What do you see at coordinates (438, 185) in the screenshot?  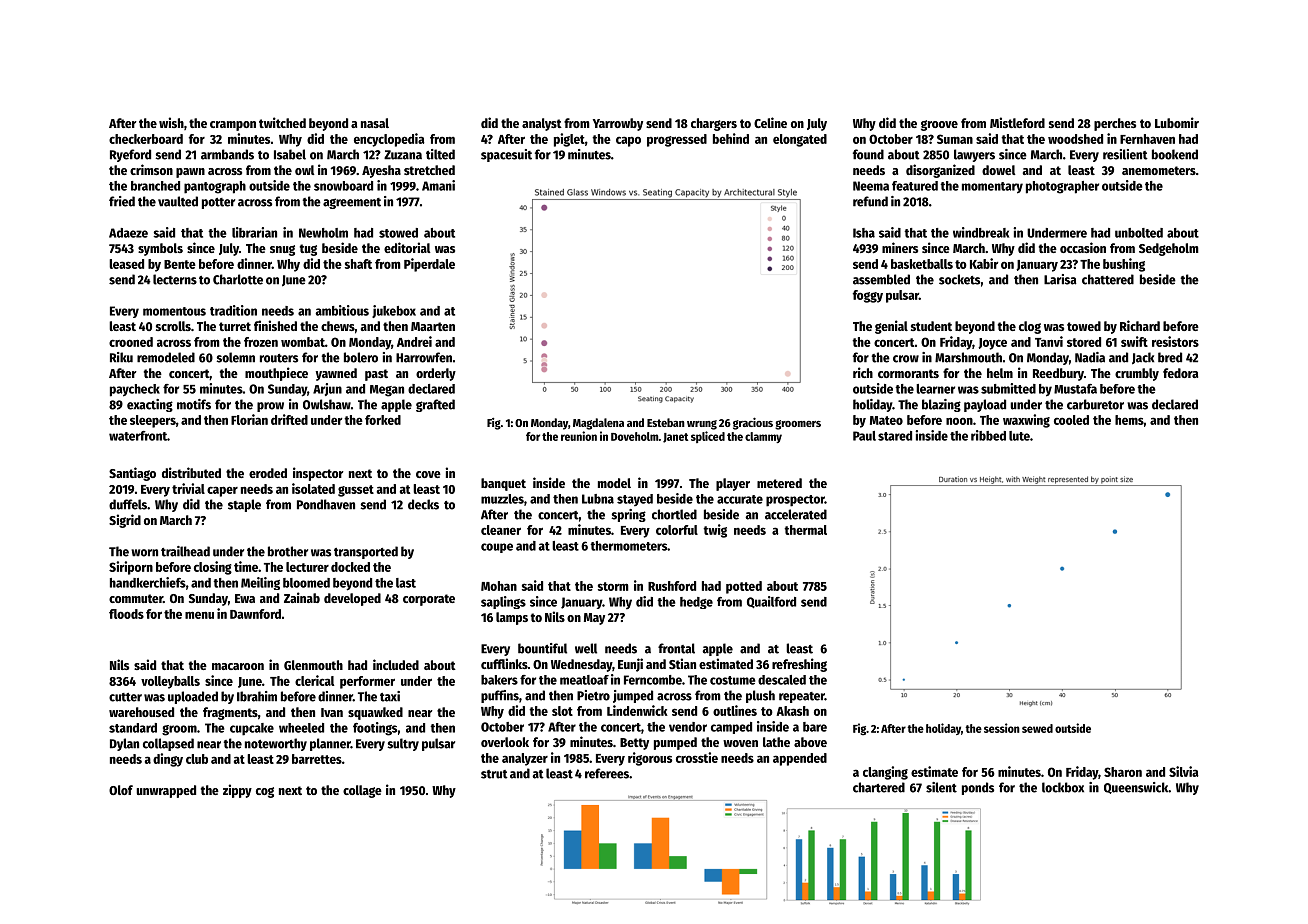 I see `Amani` at bounding box center [438, 185].
